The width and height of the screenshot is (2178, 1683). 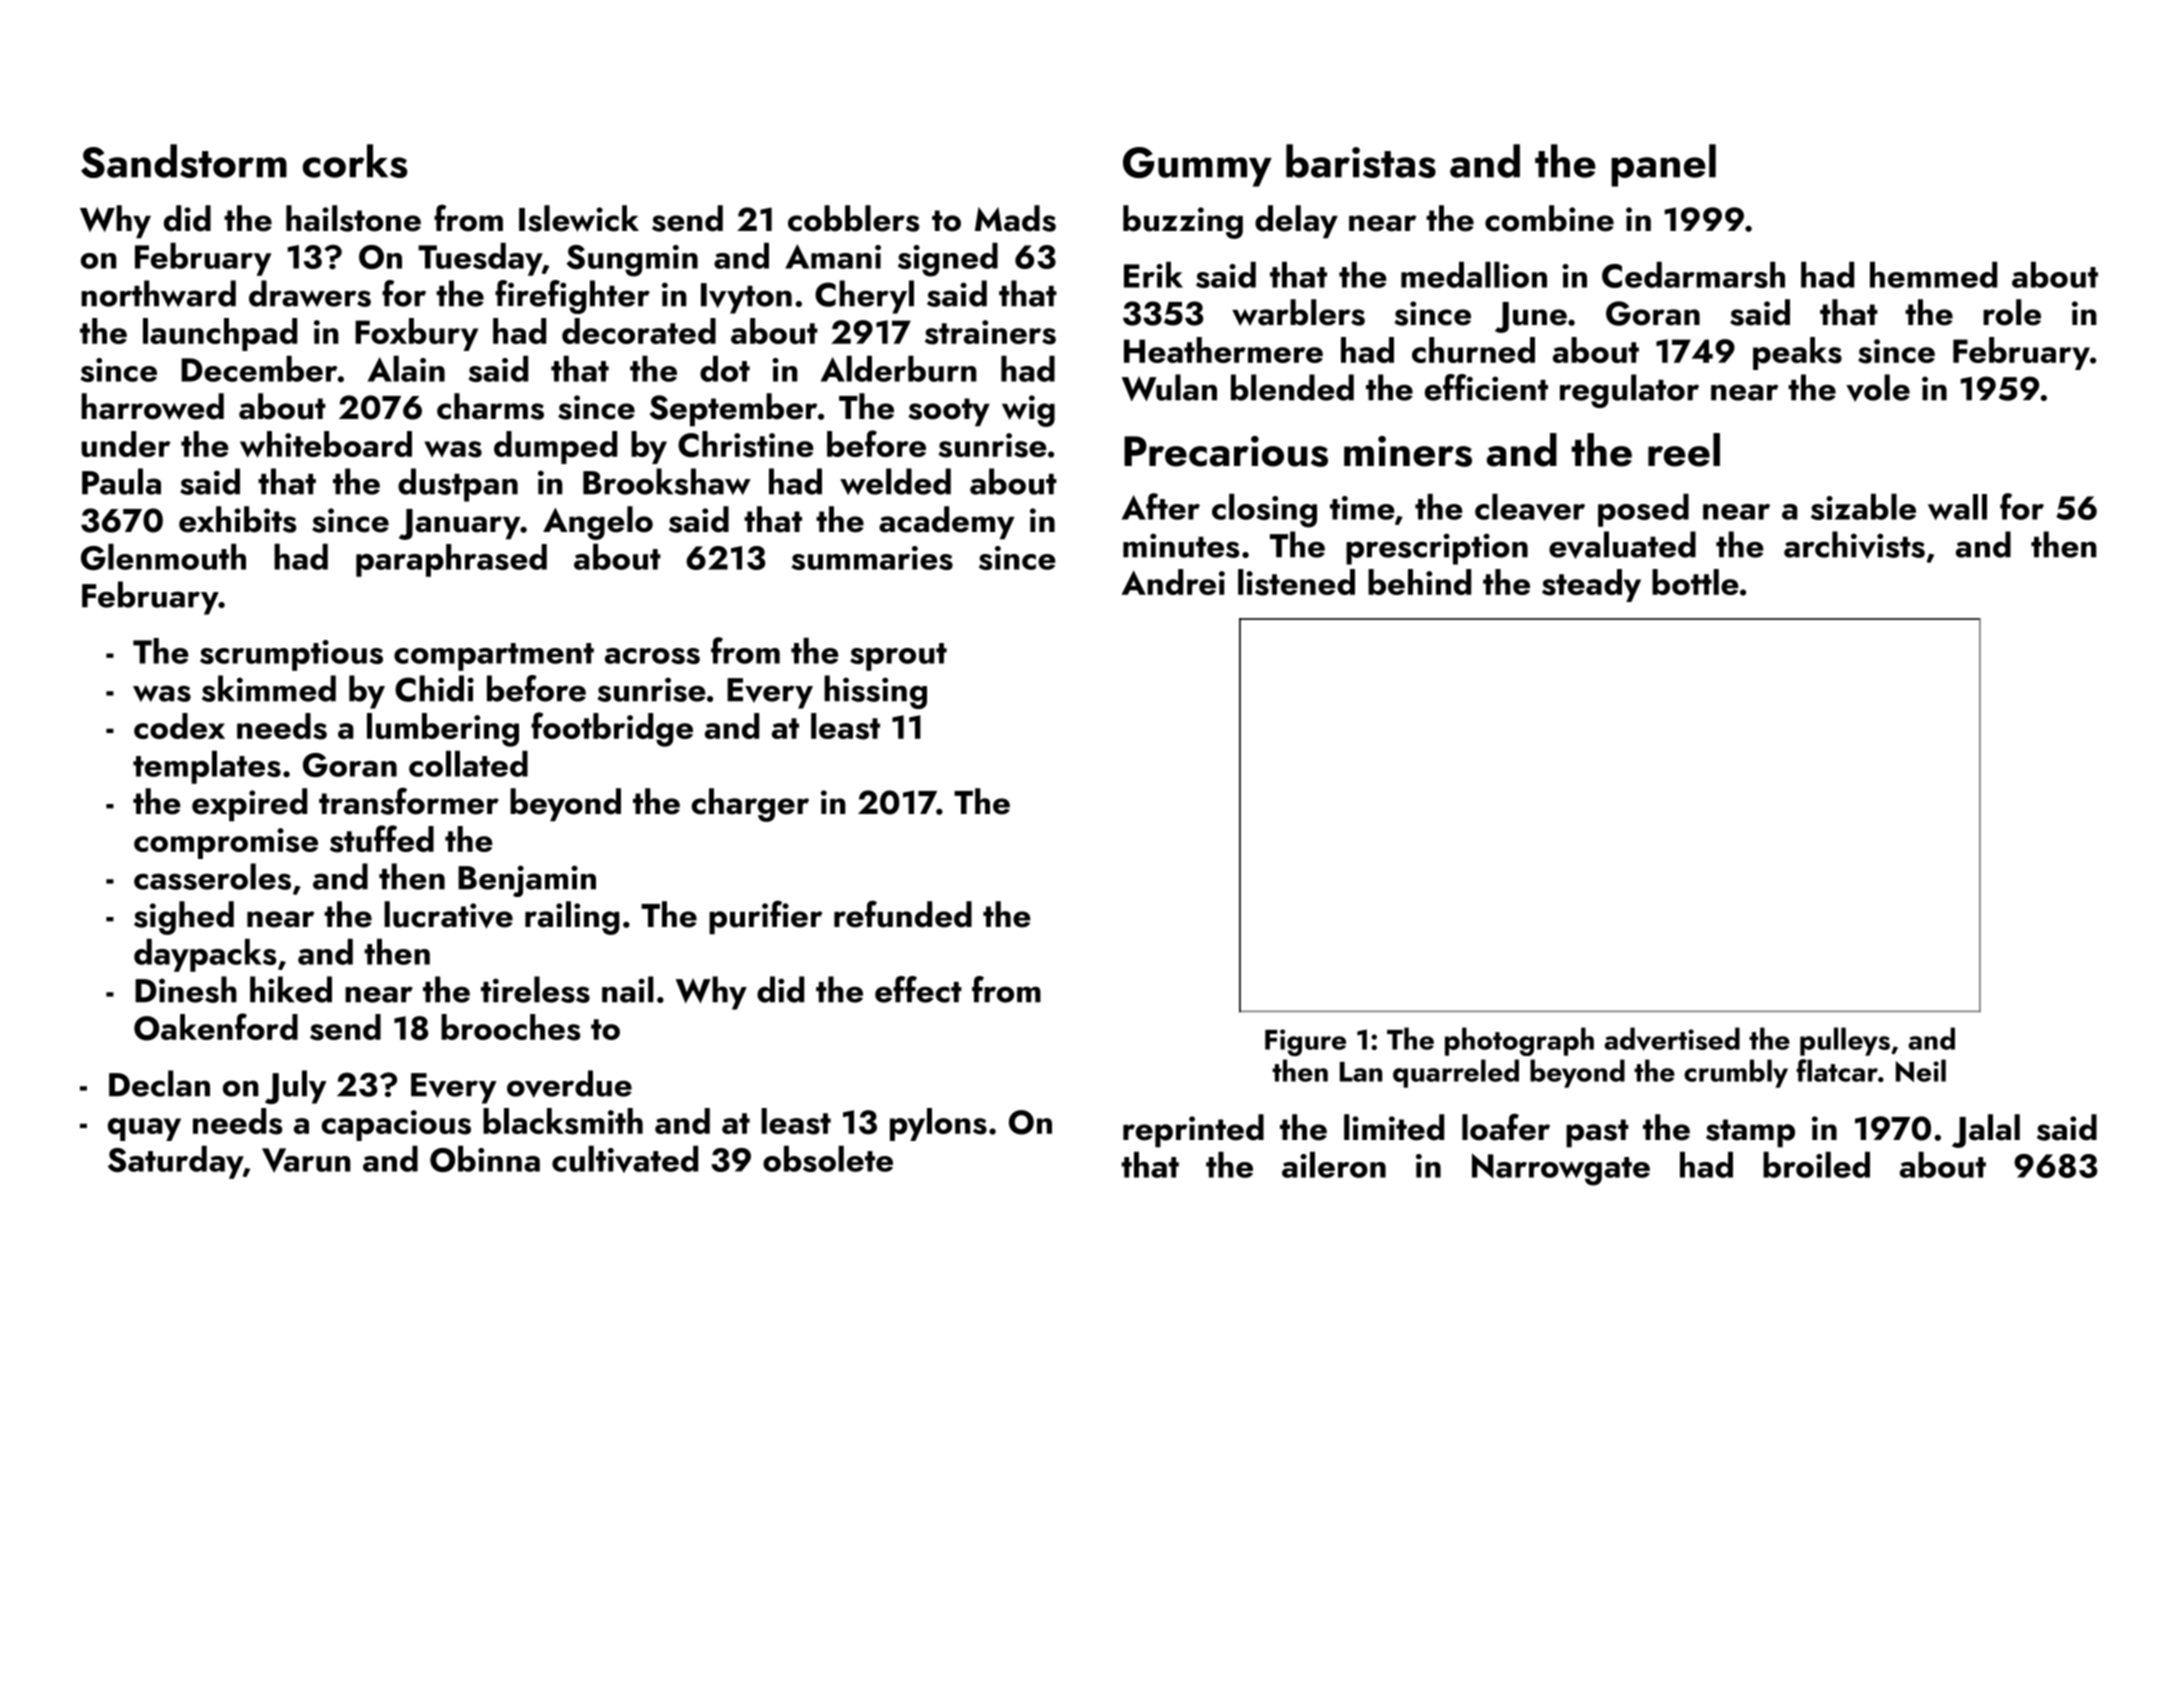 What do you see at coordinates (1334, 1165) in the screenshot?
I see `aileron` at bounding box center [1334, 1165].
